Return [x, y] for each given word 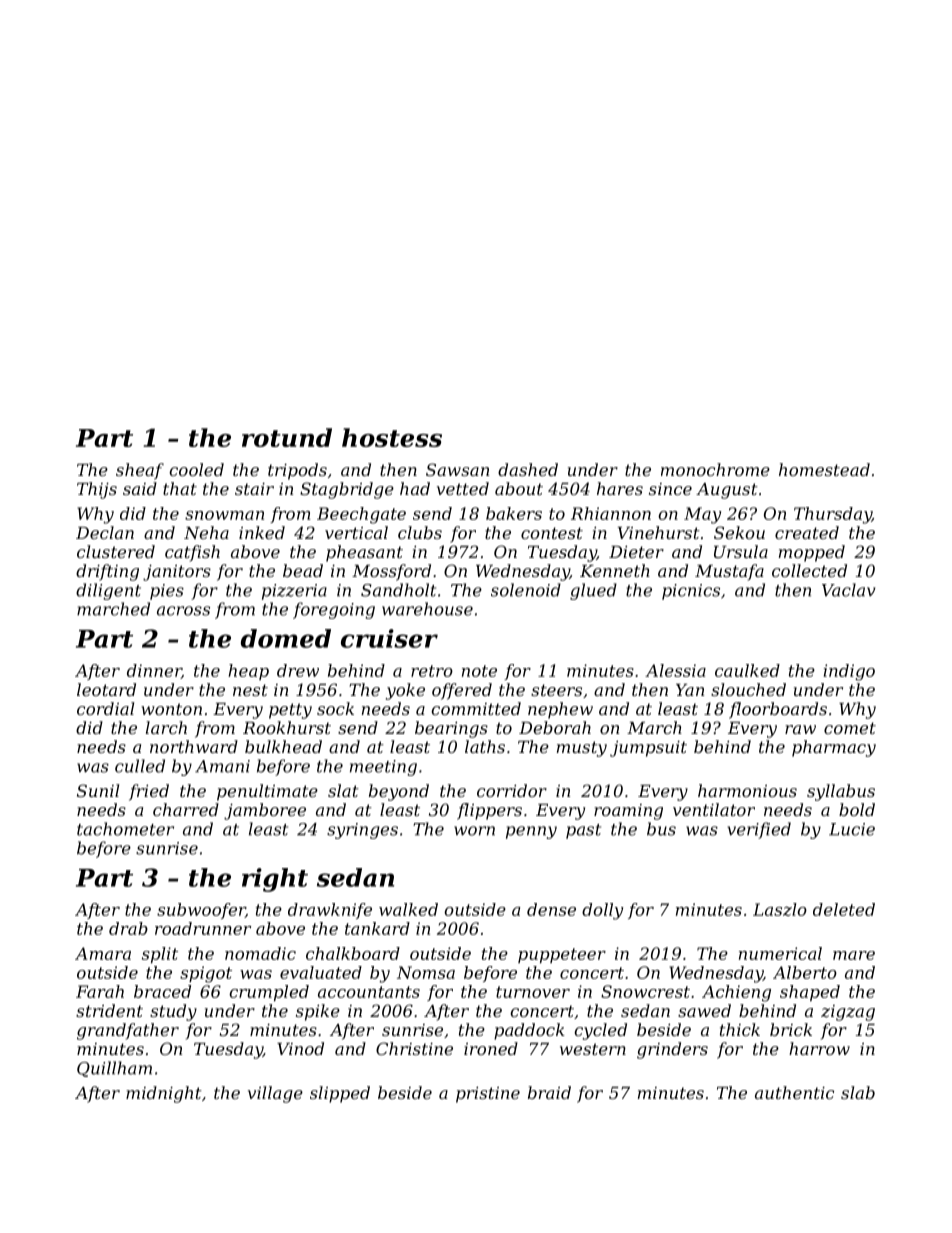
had [415, 488]
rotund [287, 437]
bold [857, 809]
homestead [824, 469]
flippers [489, 811]
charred [186, 809]
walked [408, 909]
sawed [704, 1010]
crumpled [269, 993]
